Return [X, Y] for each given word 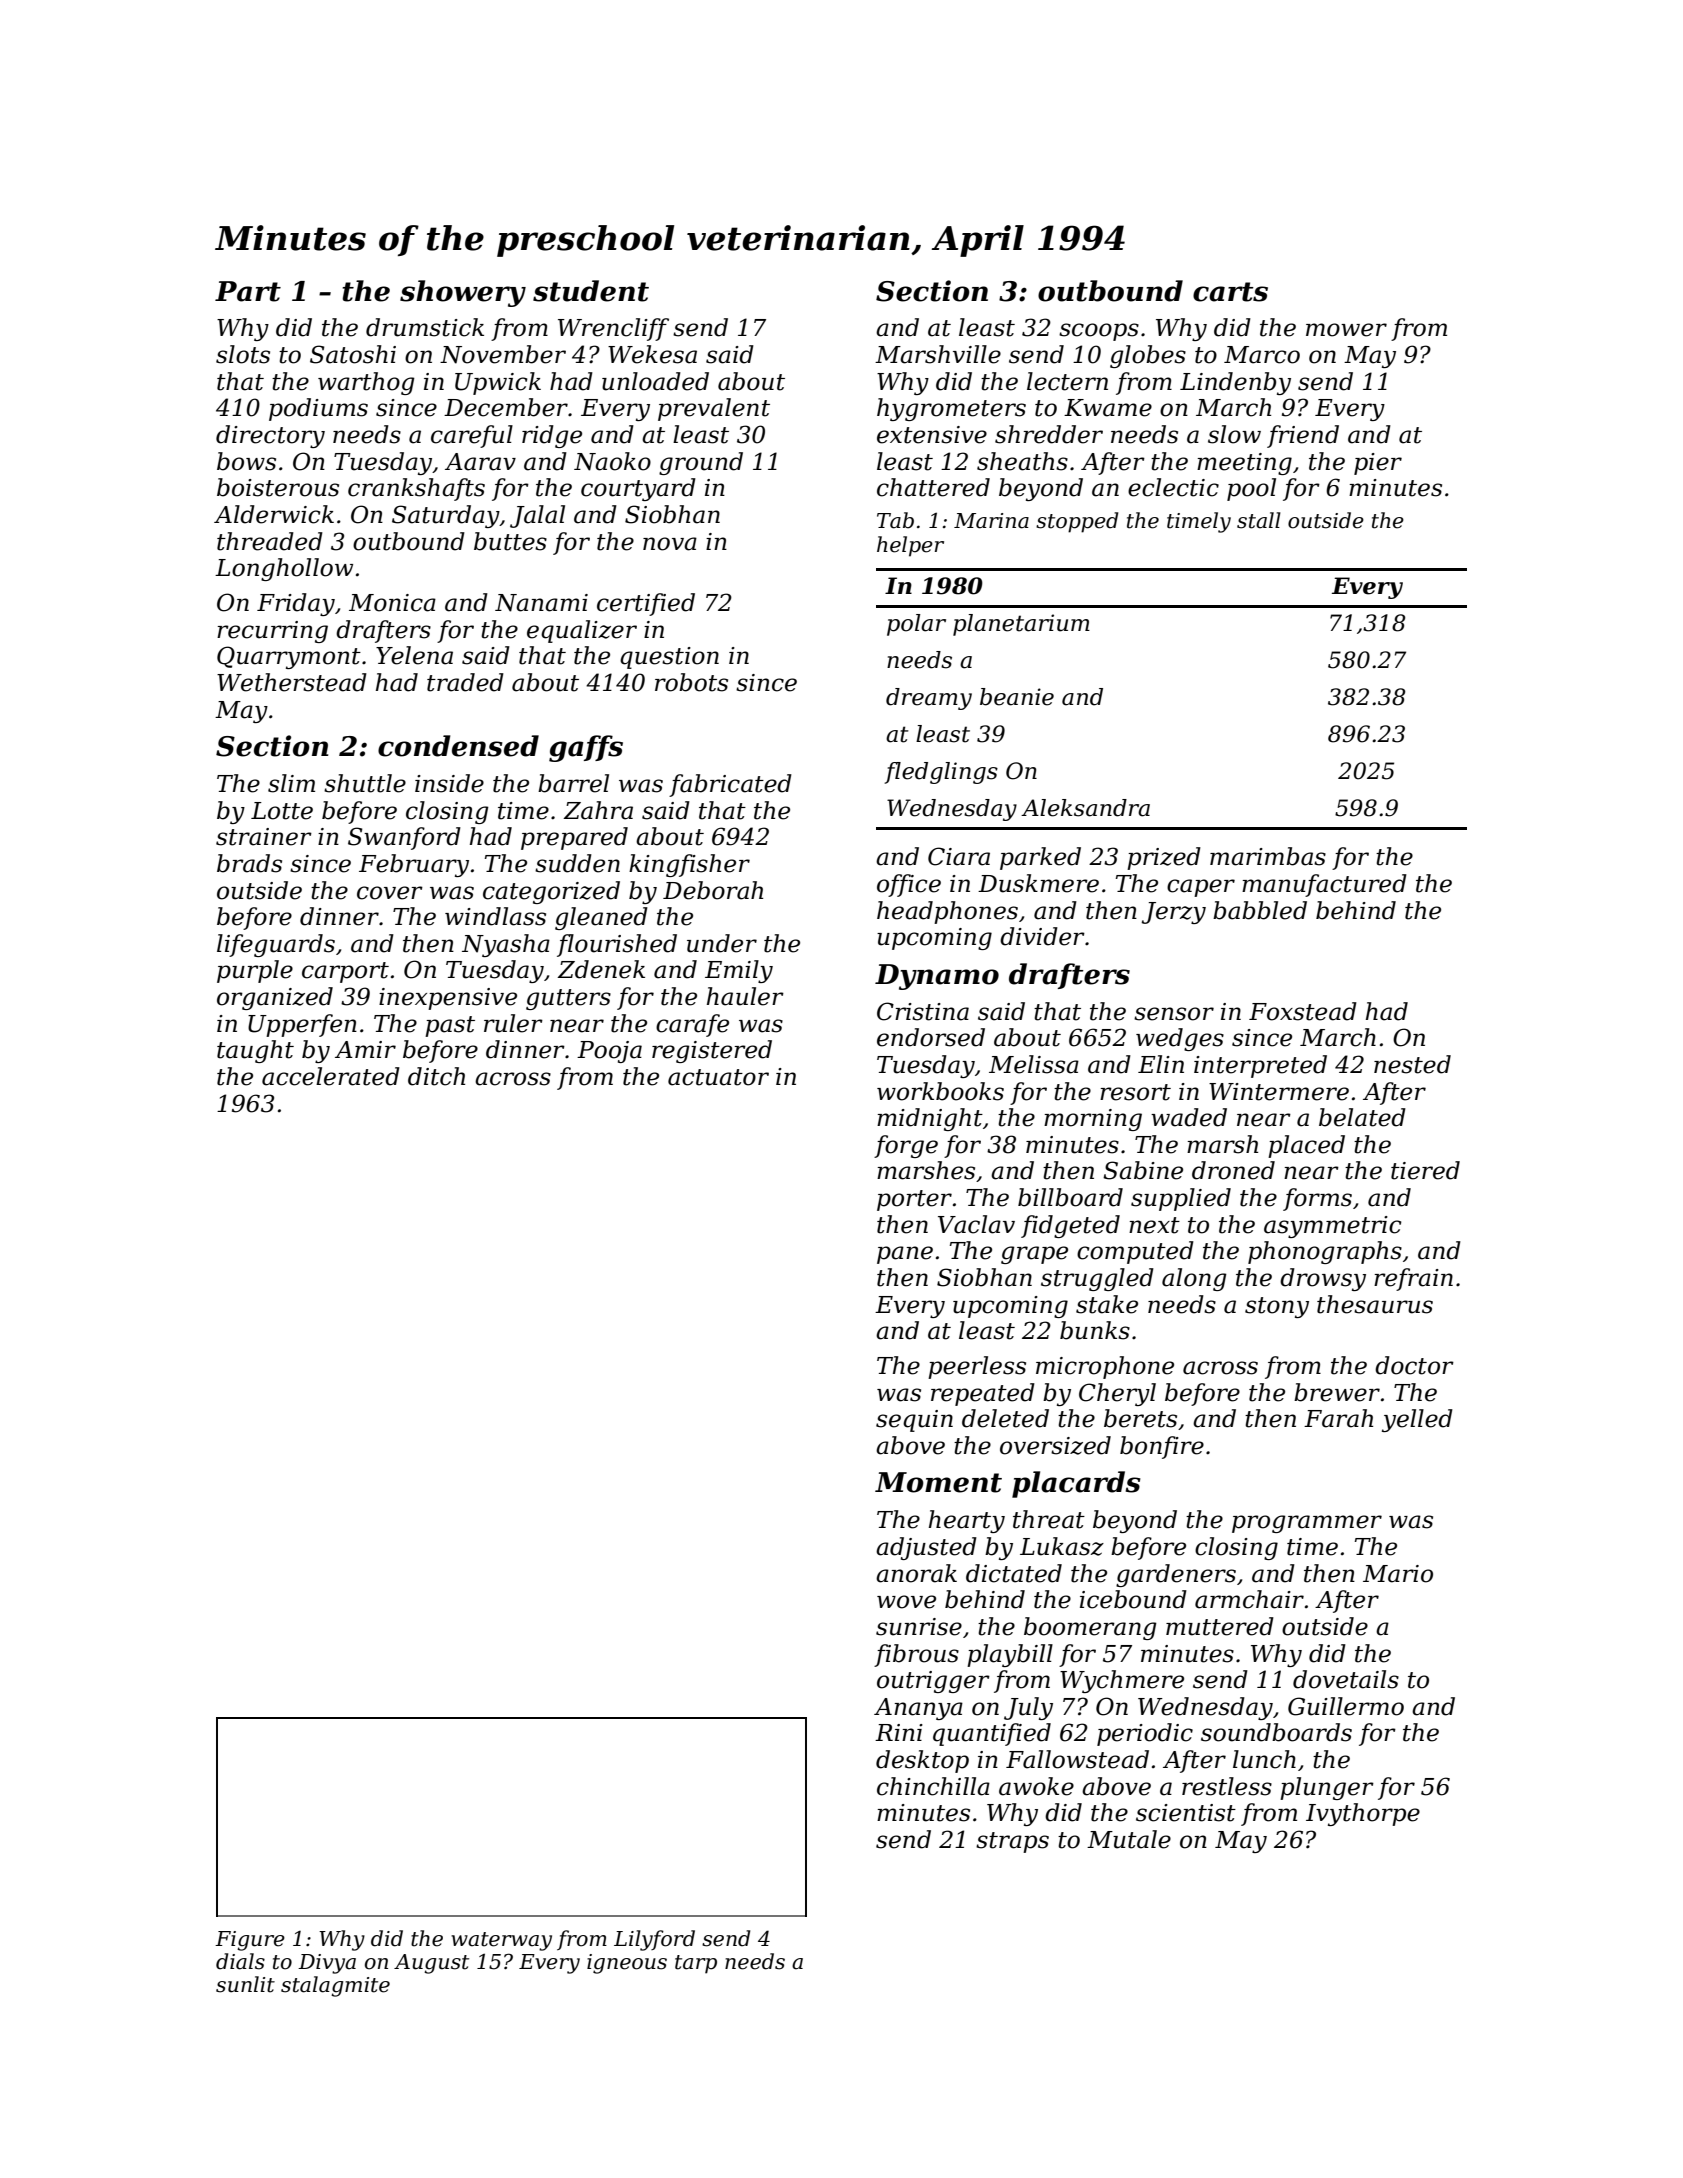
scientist [1186, 1813]
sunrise [919, 1627]
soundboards [1276, 1732]
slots [243, 354]
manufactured [1324, 885]
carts [1230, 292]
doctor [1414, 1365]
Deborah [713, 890]
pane [905, 1255]
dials [240, 1961]
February [414, 865]
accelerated [331, 1076]
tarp [696, 1964]
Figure [250, 1941]
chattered [933, 487]
